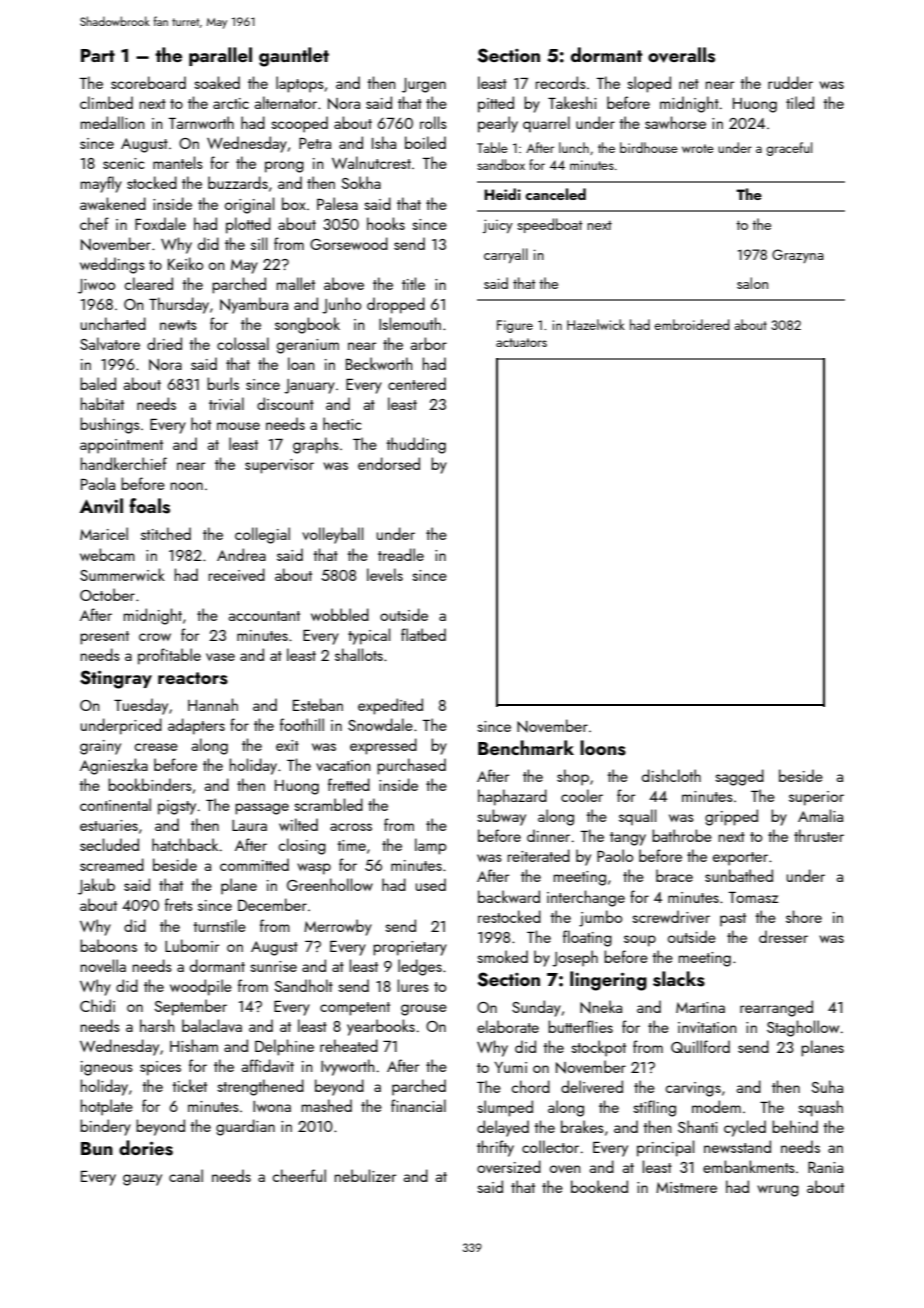 This screenshot has width=924, height=1308. Describe the element at coordinates (599, 1186) in the screenshot. I see `bookend` at that location.
